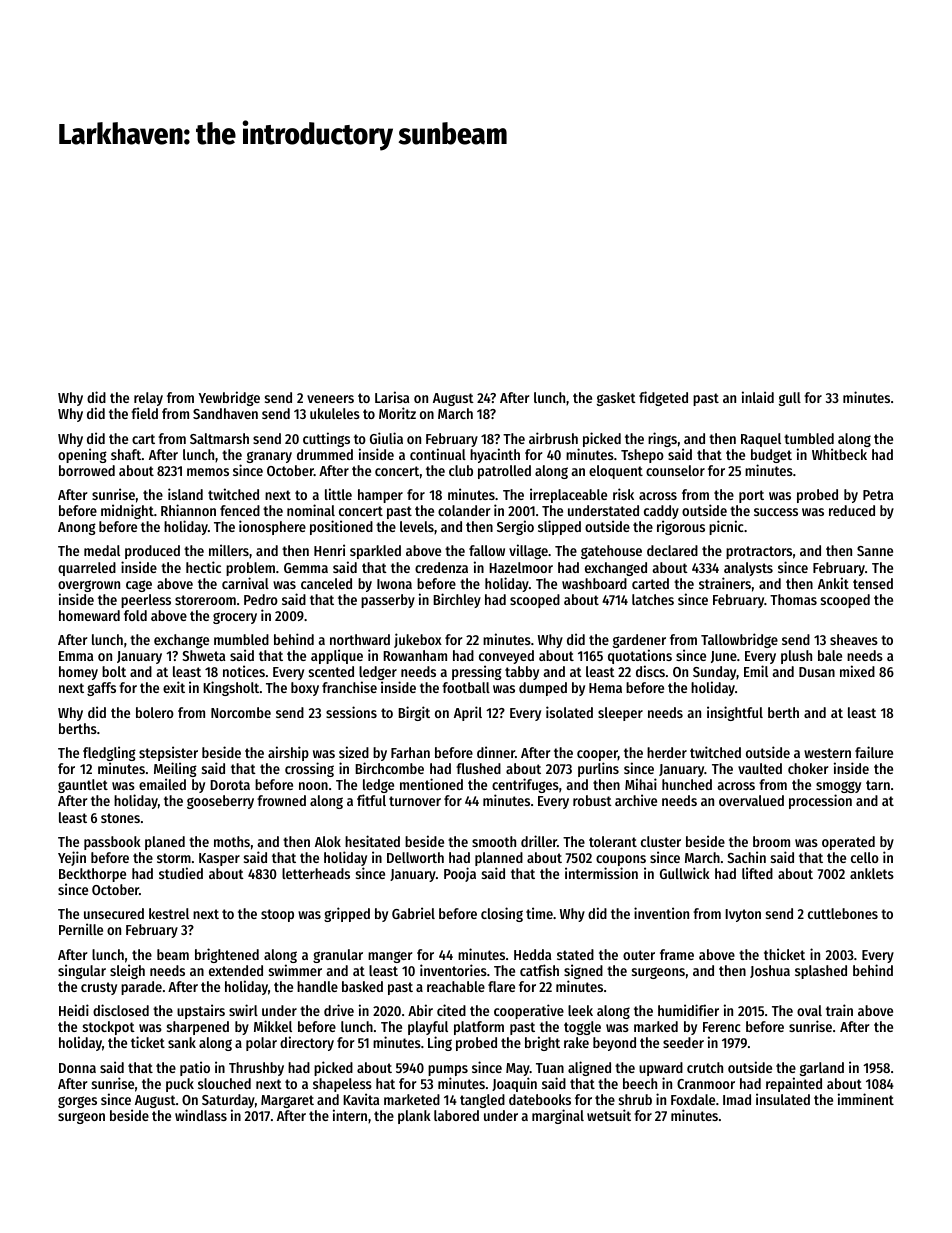 This screenshot has width=952, height=1233. I want to click on reduced, so click(852, 510).
